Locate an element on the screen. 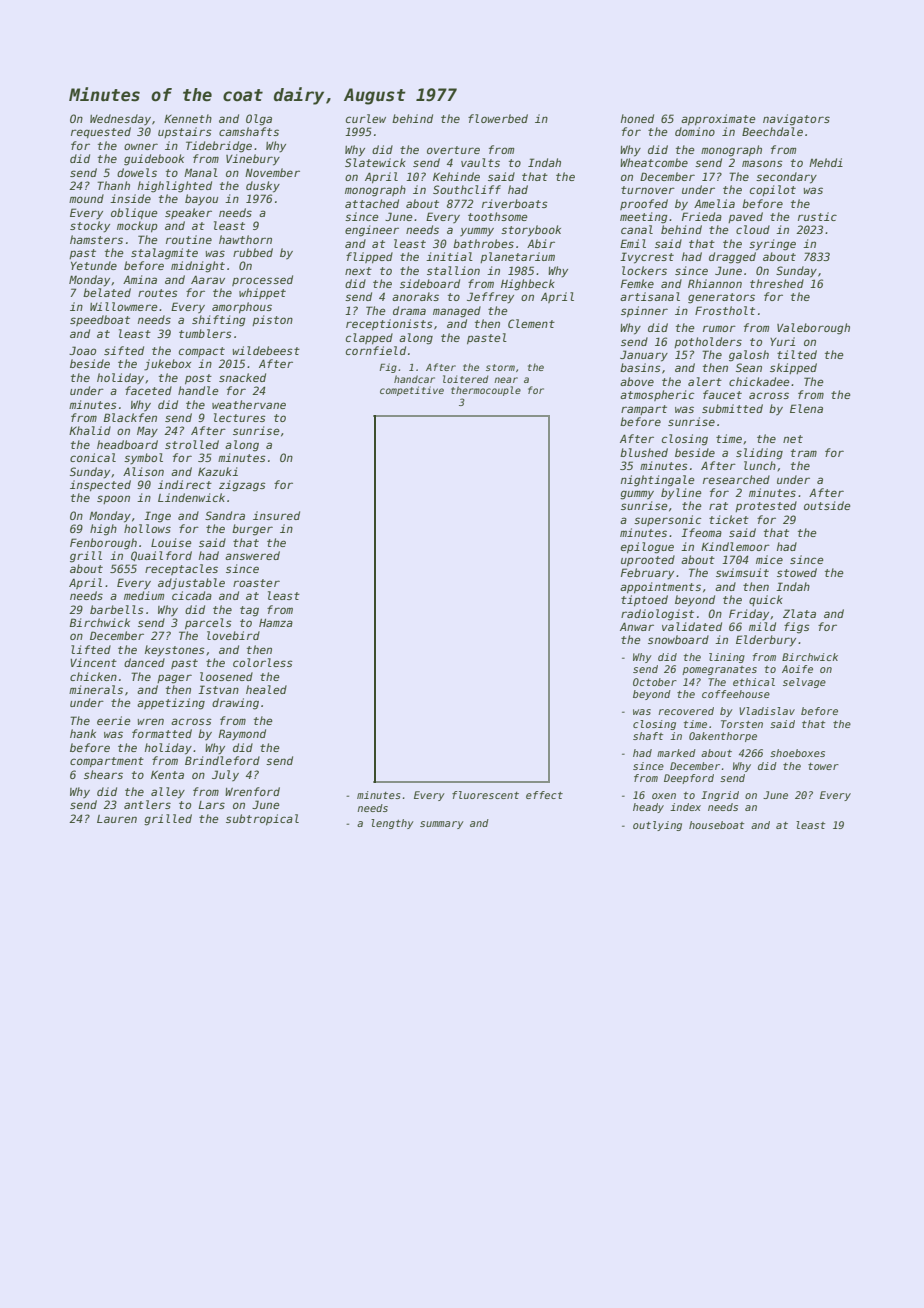 This screenshot has height=1308, width=924. competitive is located at coordinates (412, 391).
